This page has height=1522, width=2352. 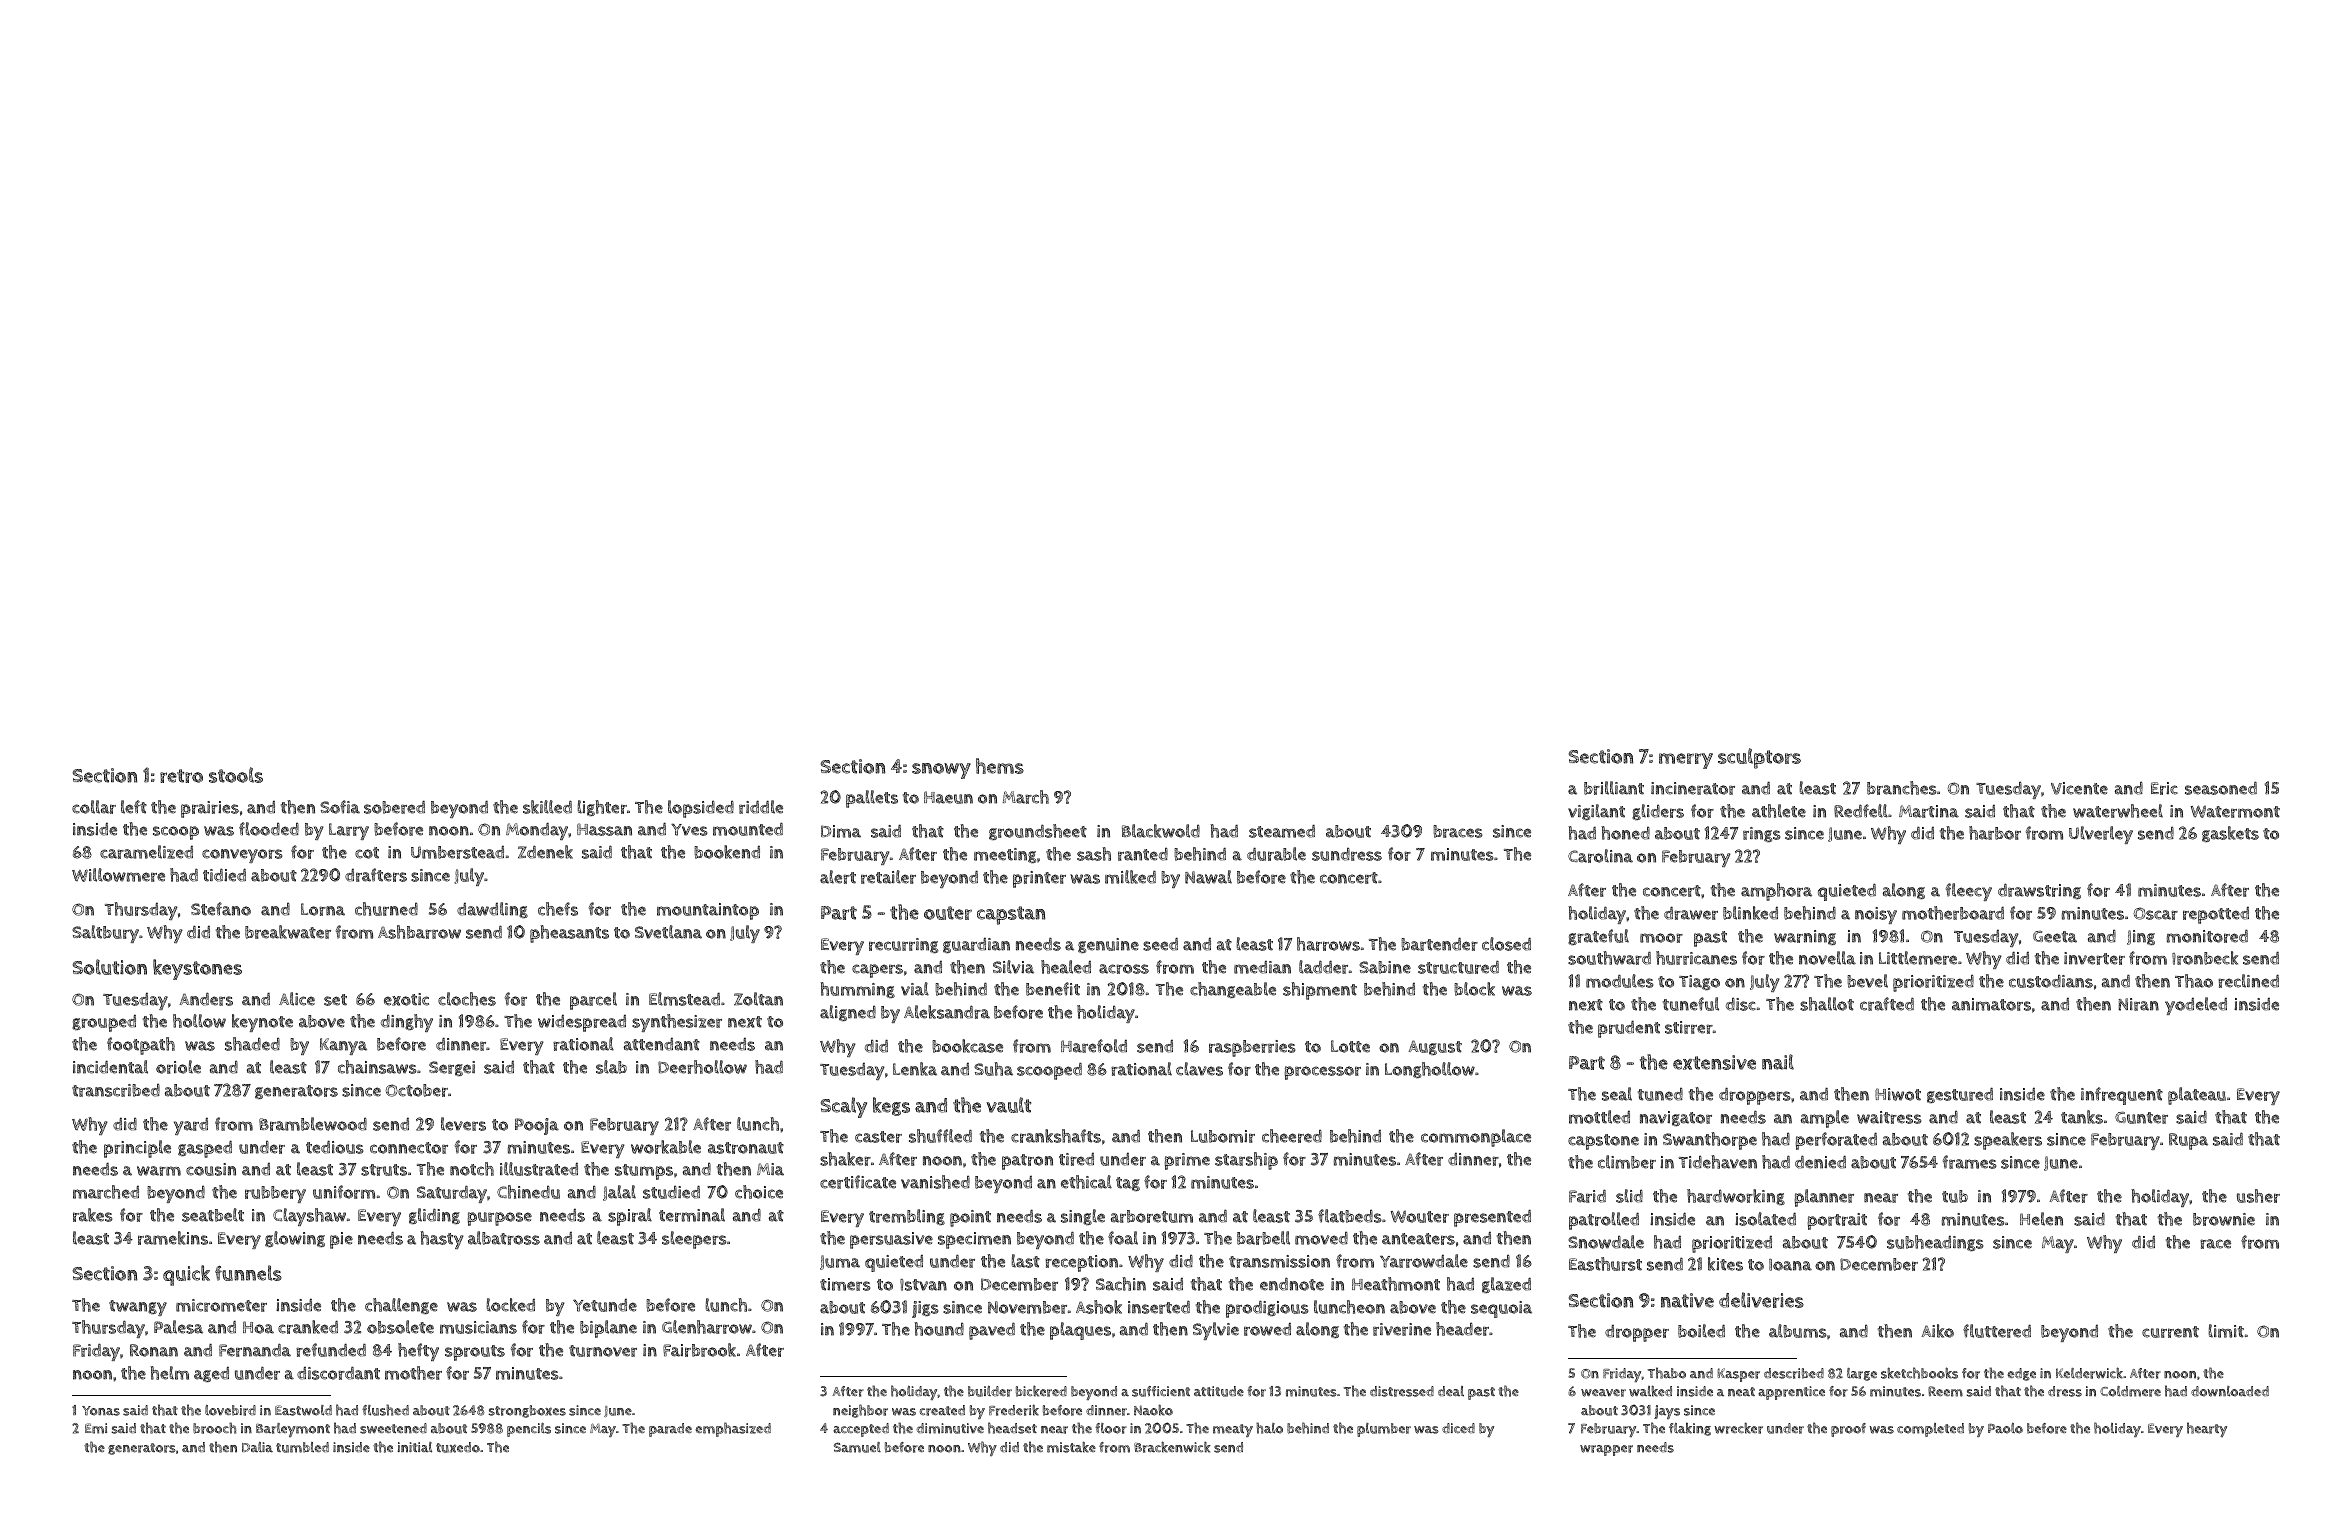 What do you see at coordinates (457, 852) in the page?
I see `Umberstead` at bounding box center [457, 852].
